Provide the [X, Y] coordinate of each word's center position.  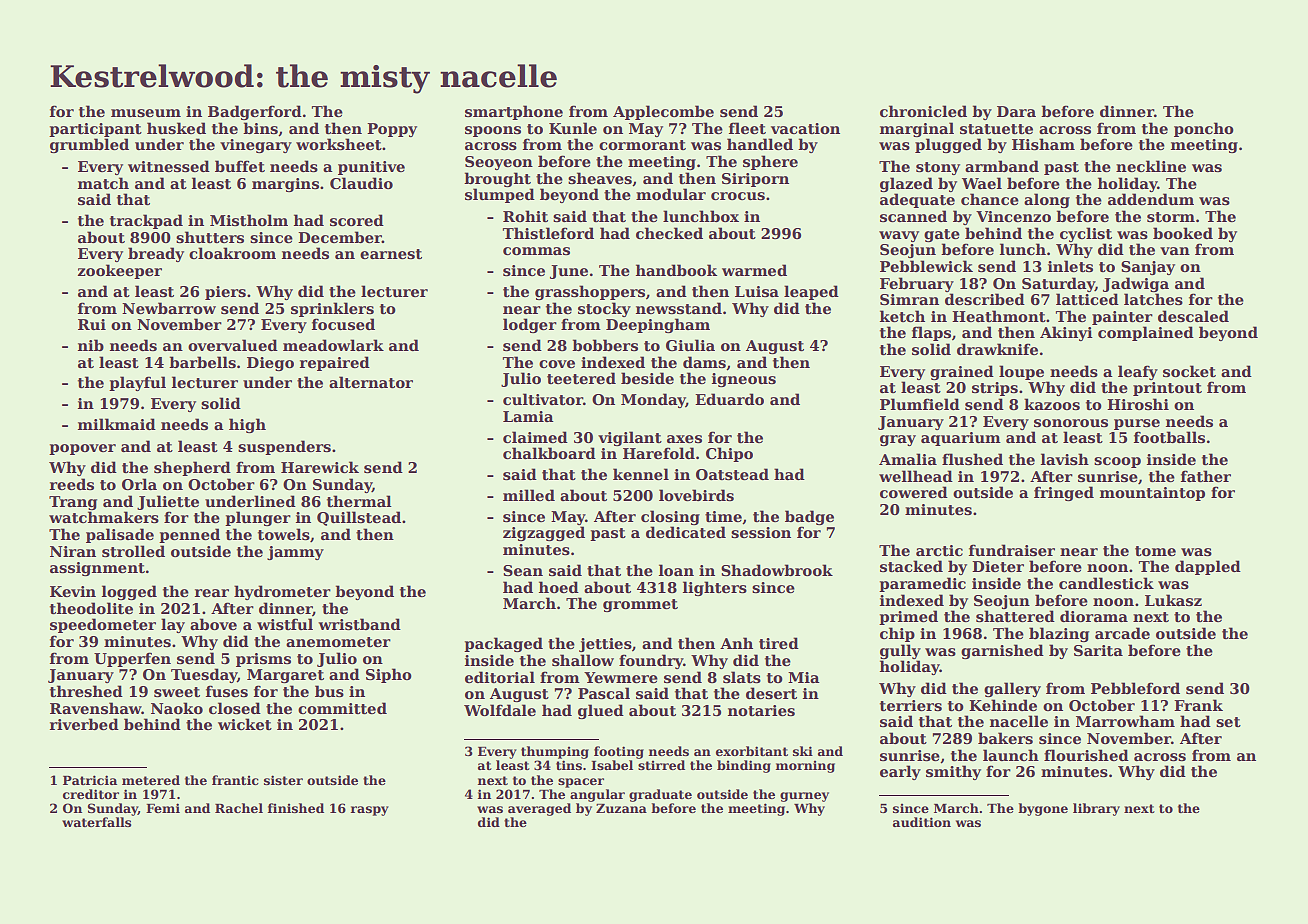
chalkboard [549, 453]
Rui [92, 324]
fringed [1064, 493]
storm [1171, 217]
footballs [1169, 437]
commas [536, 251]
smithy [953, 772]
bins [260, 128]
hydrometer [282, 592]
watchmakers [104, 517]
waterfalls [96, 822]
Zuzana [621, 808]
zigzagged [544, 533]
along [1047, 200]
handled [760, 144]
